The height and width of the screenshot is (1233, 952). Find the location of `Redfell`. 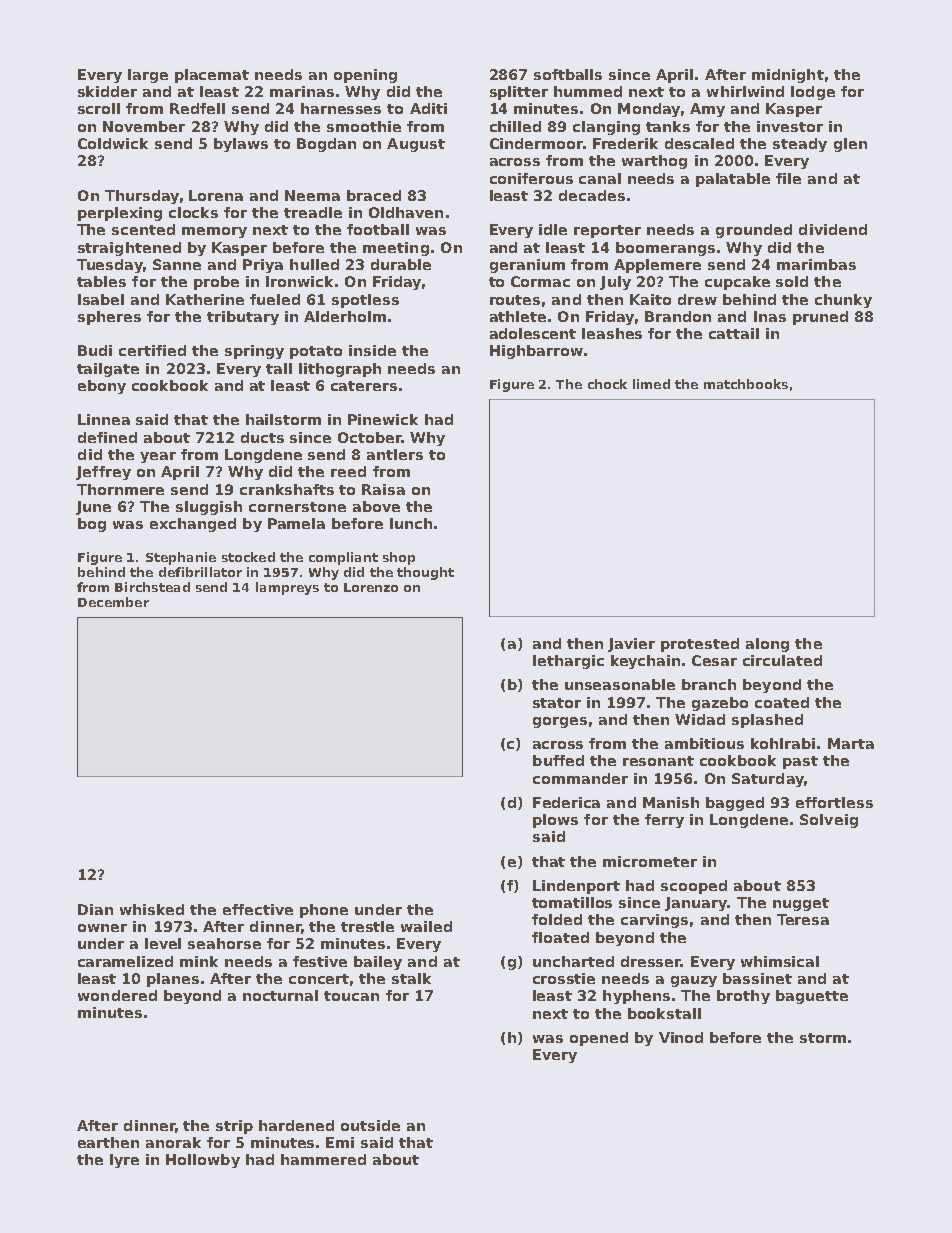

Redfell is located at coordinates (197, 108).
